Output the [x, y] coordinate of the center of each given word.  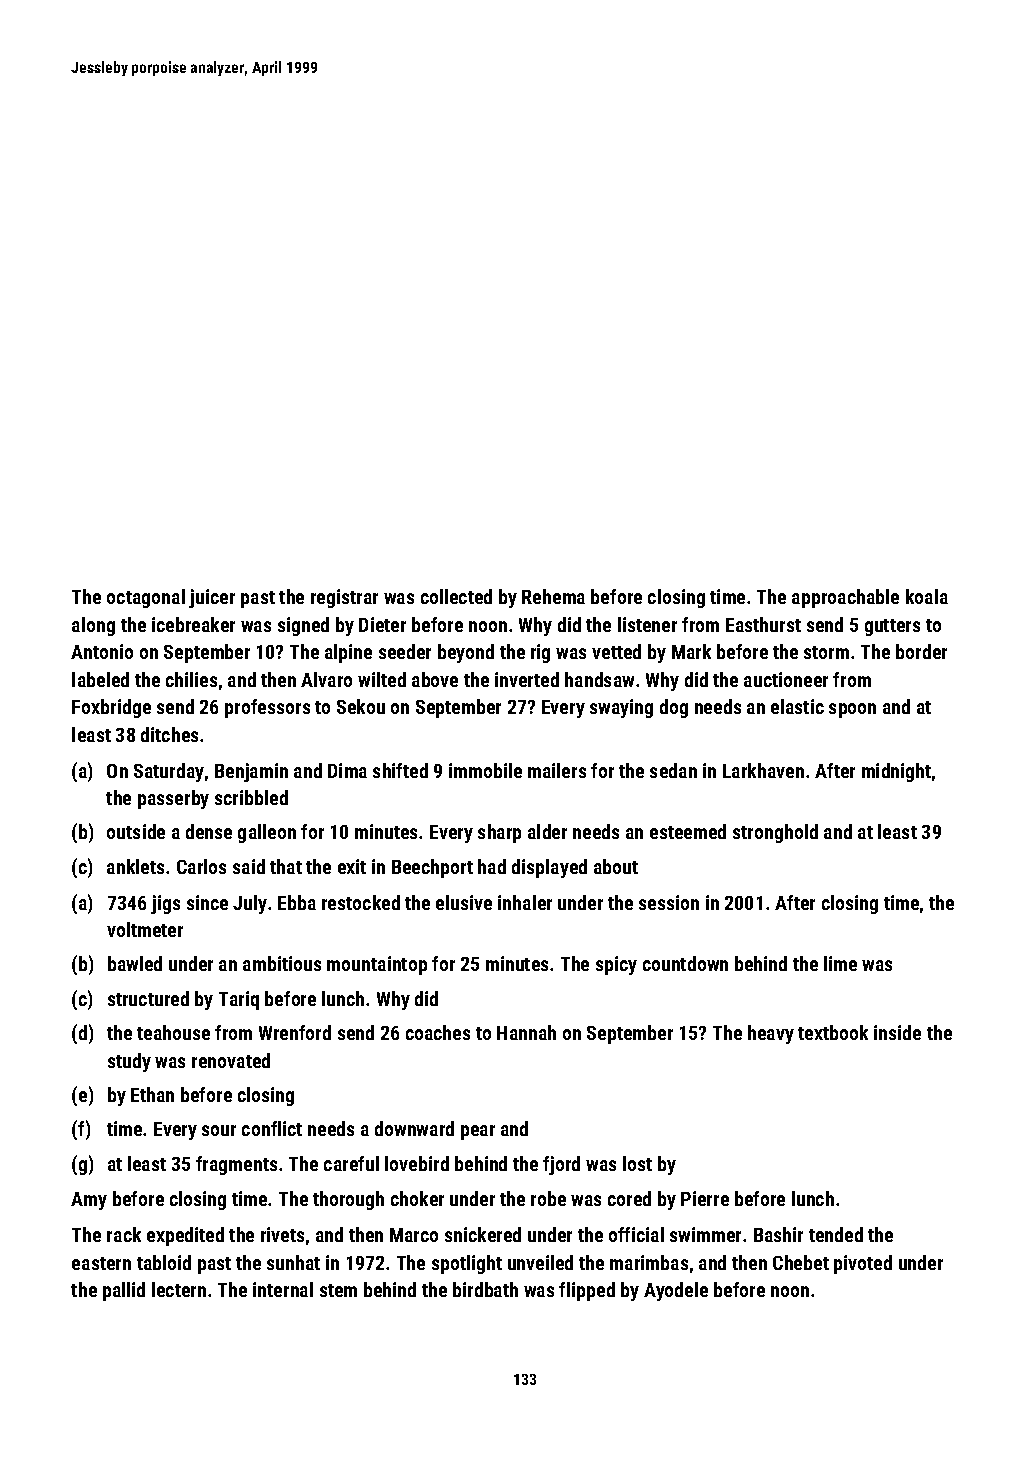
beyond [466, 653]
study [129, 1062]
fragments [236, 1165]
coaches [438, 1032]
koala [927, 596]
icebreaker [193, 624]
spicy [616, 965]
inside [897, 1032]
